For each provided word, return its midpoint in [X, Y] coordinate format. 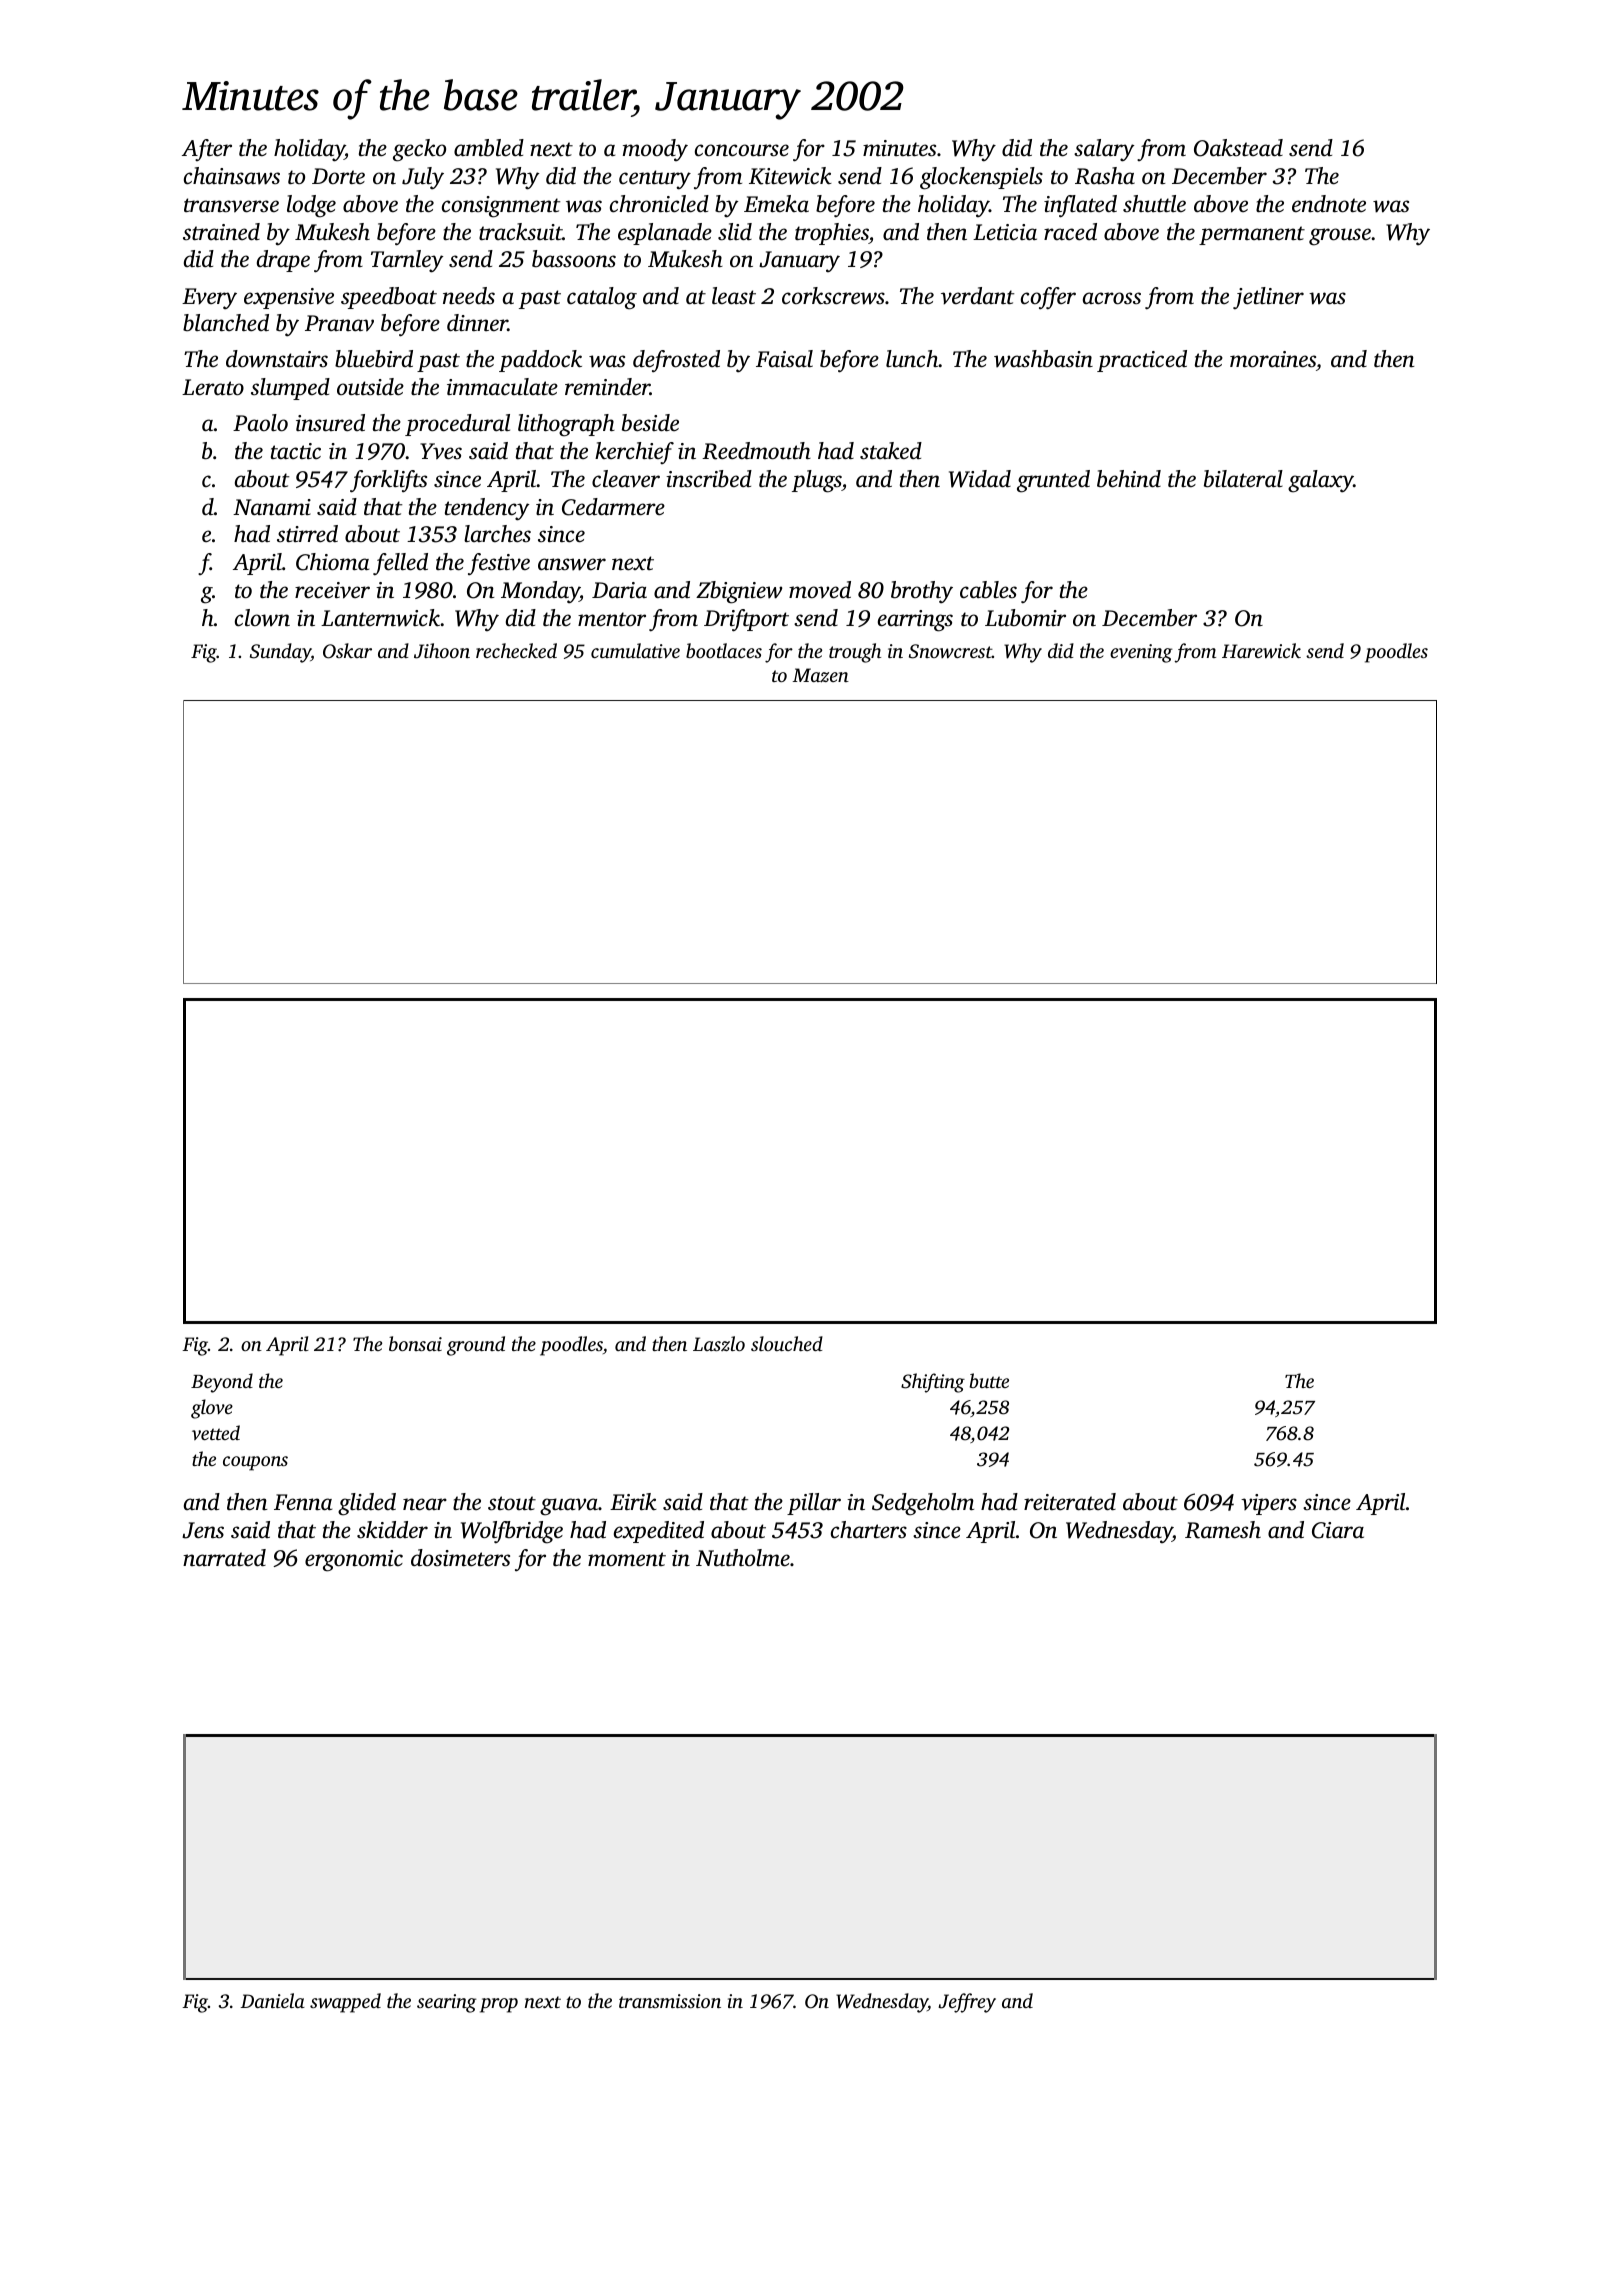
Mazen [821, 675]
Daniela [272, 2000]
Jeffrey [967, 2003]
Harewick [1261, 651]
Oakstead [1238, 148]
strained [221, 232]
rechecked [516, 650]
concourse [742, 150]
